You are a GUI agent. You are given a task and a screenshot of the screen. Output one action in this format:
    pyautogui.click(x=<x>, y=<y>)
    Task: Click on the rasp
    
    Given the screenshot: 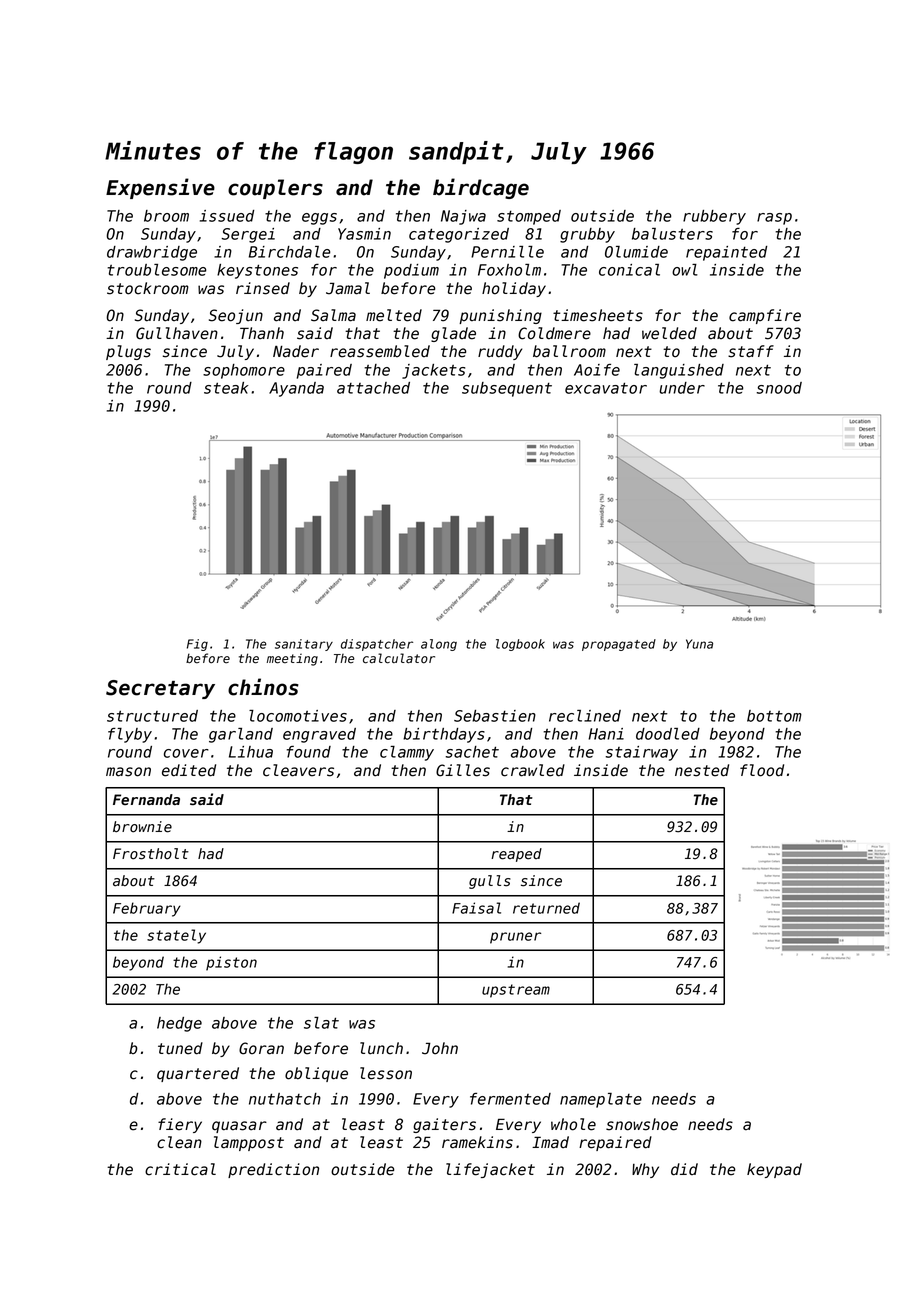 What is the action you would take?
    pyautogui.click(x=774, y=219)
